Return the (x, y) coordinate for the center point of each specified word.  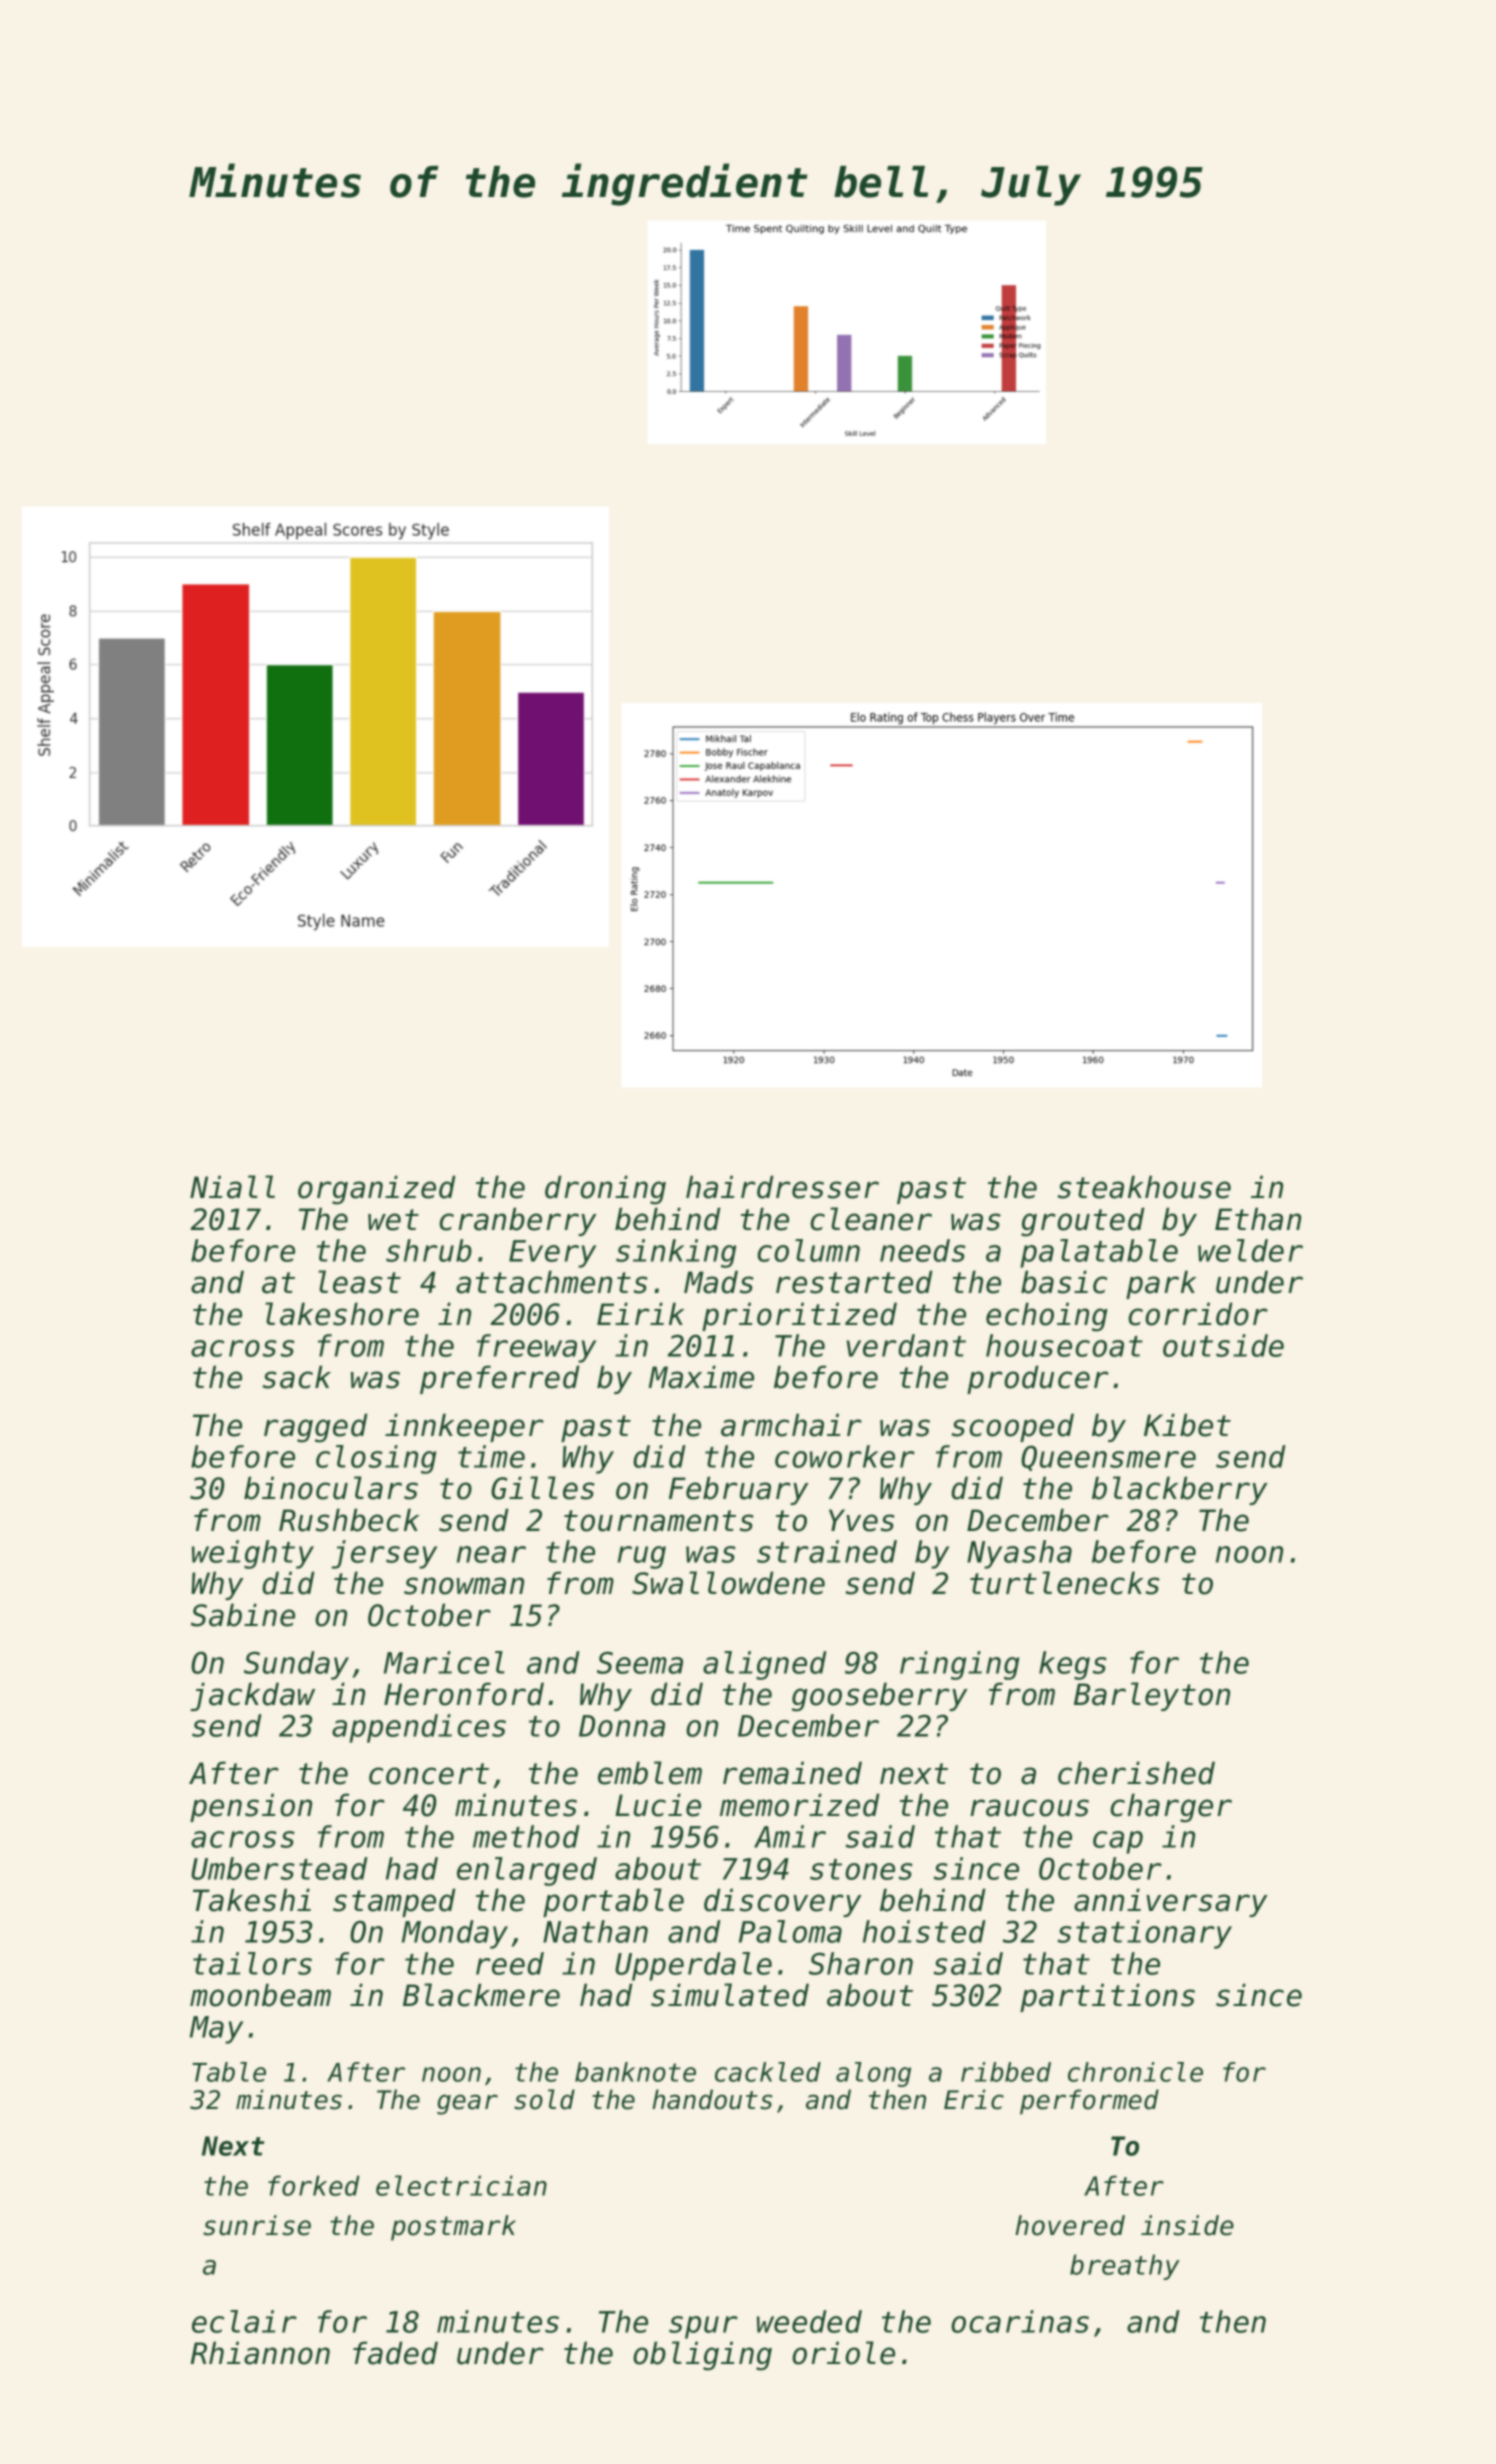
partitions (1107, 1997)
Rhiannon (260, 2353)
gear (467, 2104)
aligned (765, 1665)
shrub (429, 1250)
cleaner (871, 1219)
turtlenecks (1064, 1583)
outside (1223, 1345)
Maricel (444, 1662)
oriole (843, 2353)
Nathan (595, 1931)
